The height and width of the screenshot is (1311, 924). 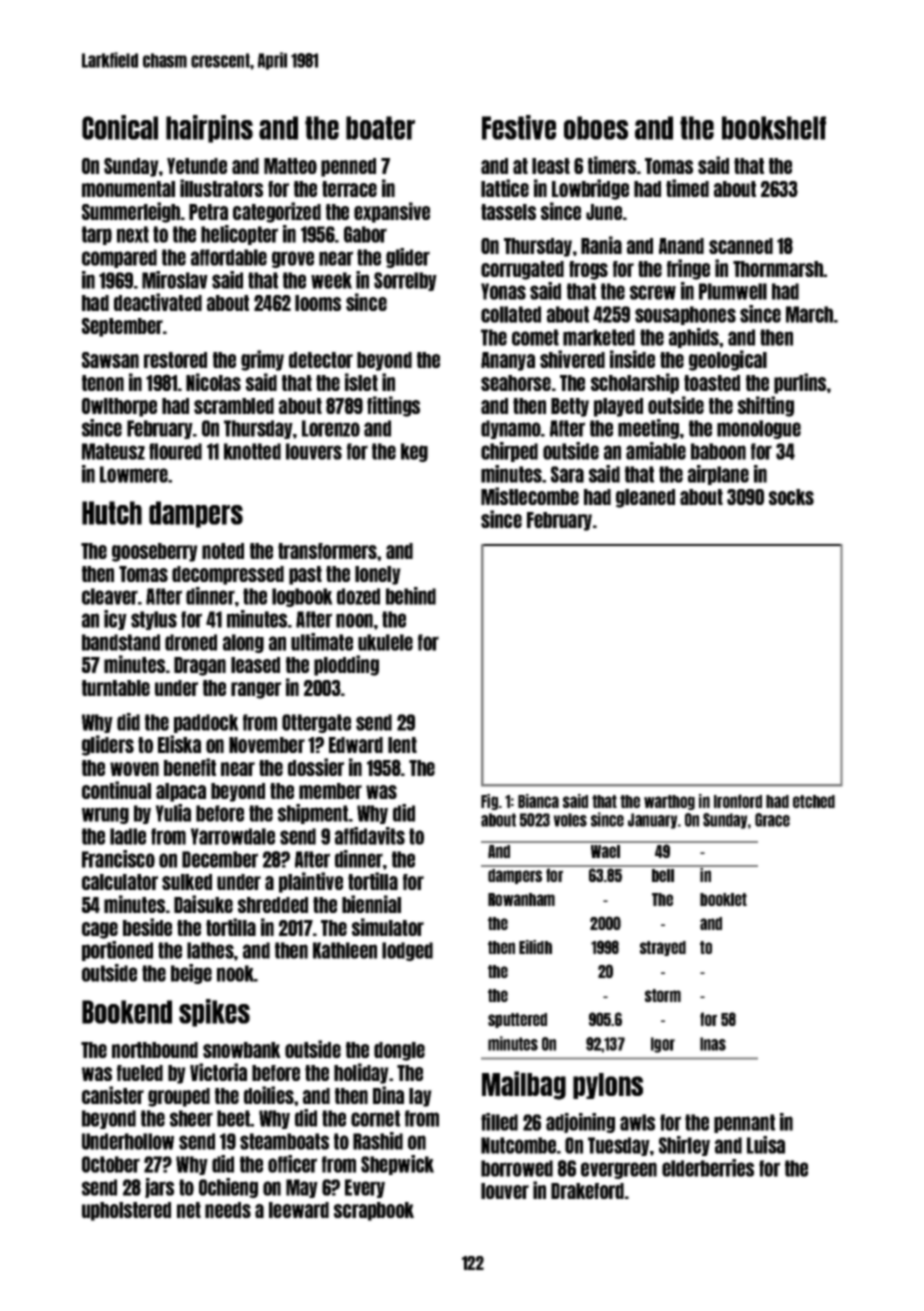 What do you see at coordinates (645, 498) in the screenshot?
I see `gleaned` at bounding box center [645, 498].
